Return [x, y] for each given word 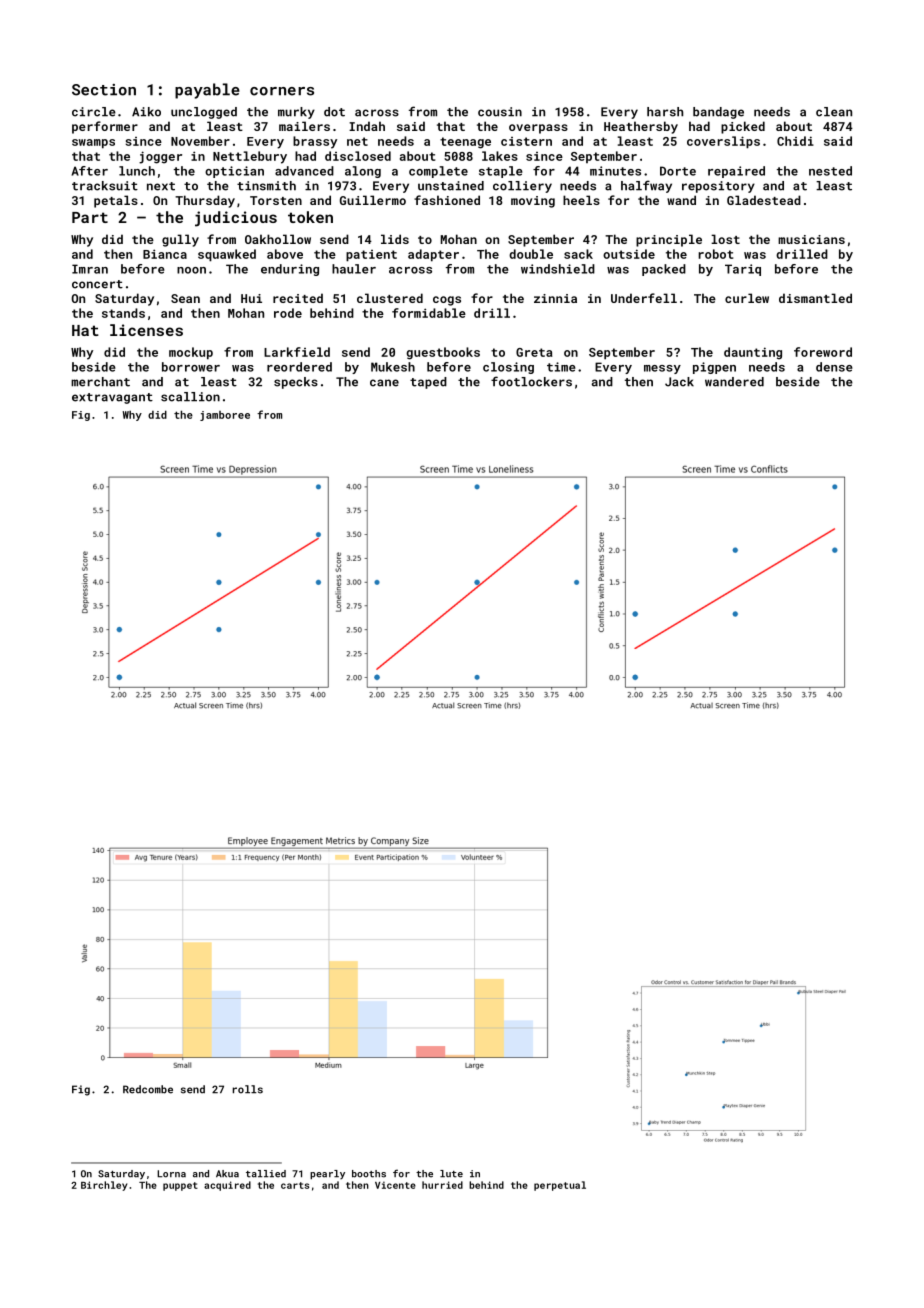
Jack [679, 382]
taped [428, 383]
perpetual [560, 1186]
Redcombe [148, 1089]
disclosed [358, 156]
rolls [248, 1089]
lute [451, 1174]
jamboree [225, 416]
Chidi [795, 141]
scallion [190, 397]
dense [834, 367]
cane [384, 383]
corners [282, 91]
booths [369, 1174]
